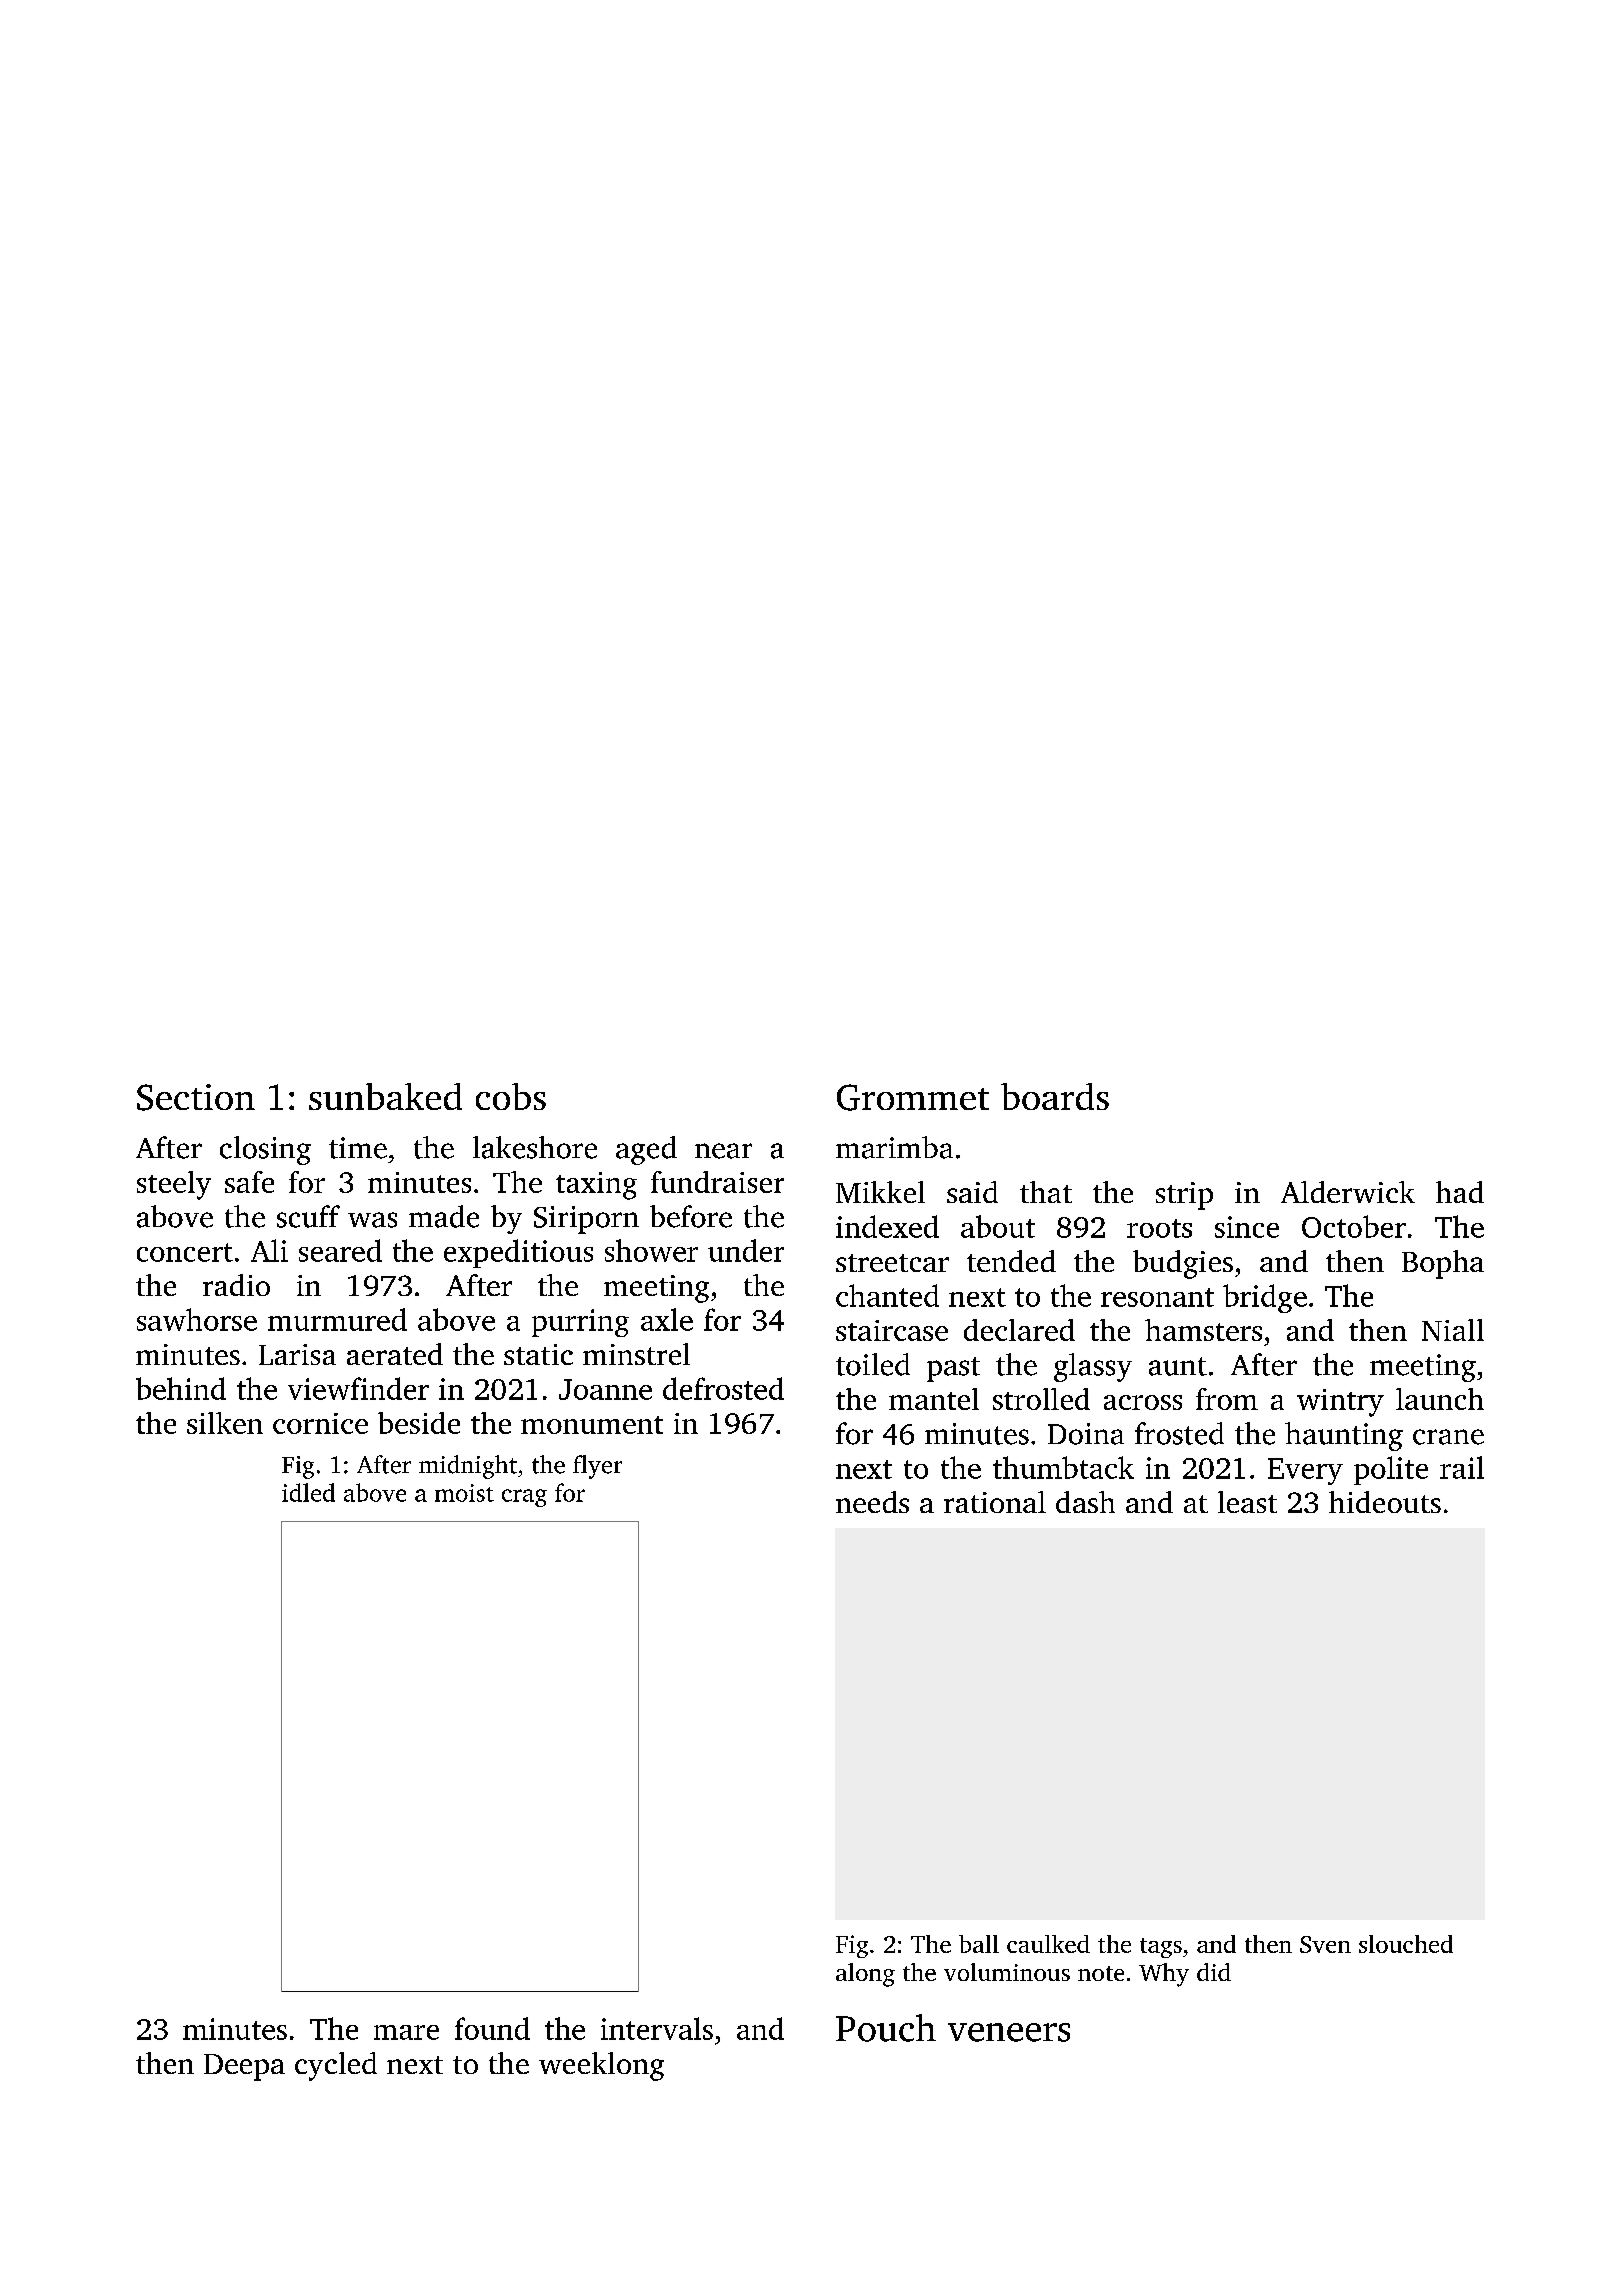 This image has height=2292, width=1620. What do you see at coordinates (1164, 1975) in the image?
I see `Why` at bounding box center [1164, 1975].
